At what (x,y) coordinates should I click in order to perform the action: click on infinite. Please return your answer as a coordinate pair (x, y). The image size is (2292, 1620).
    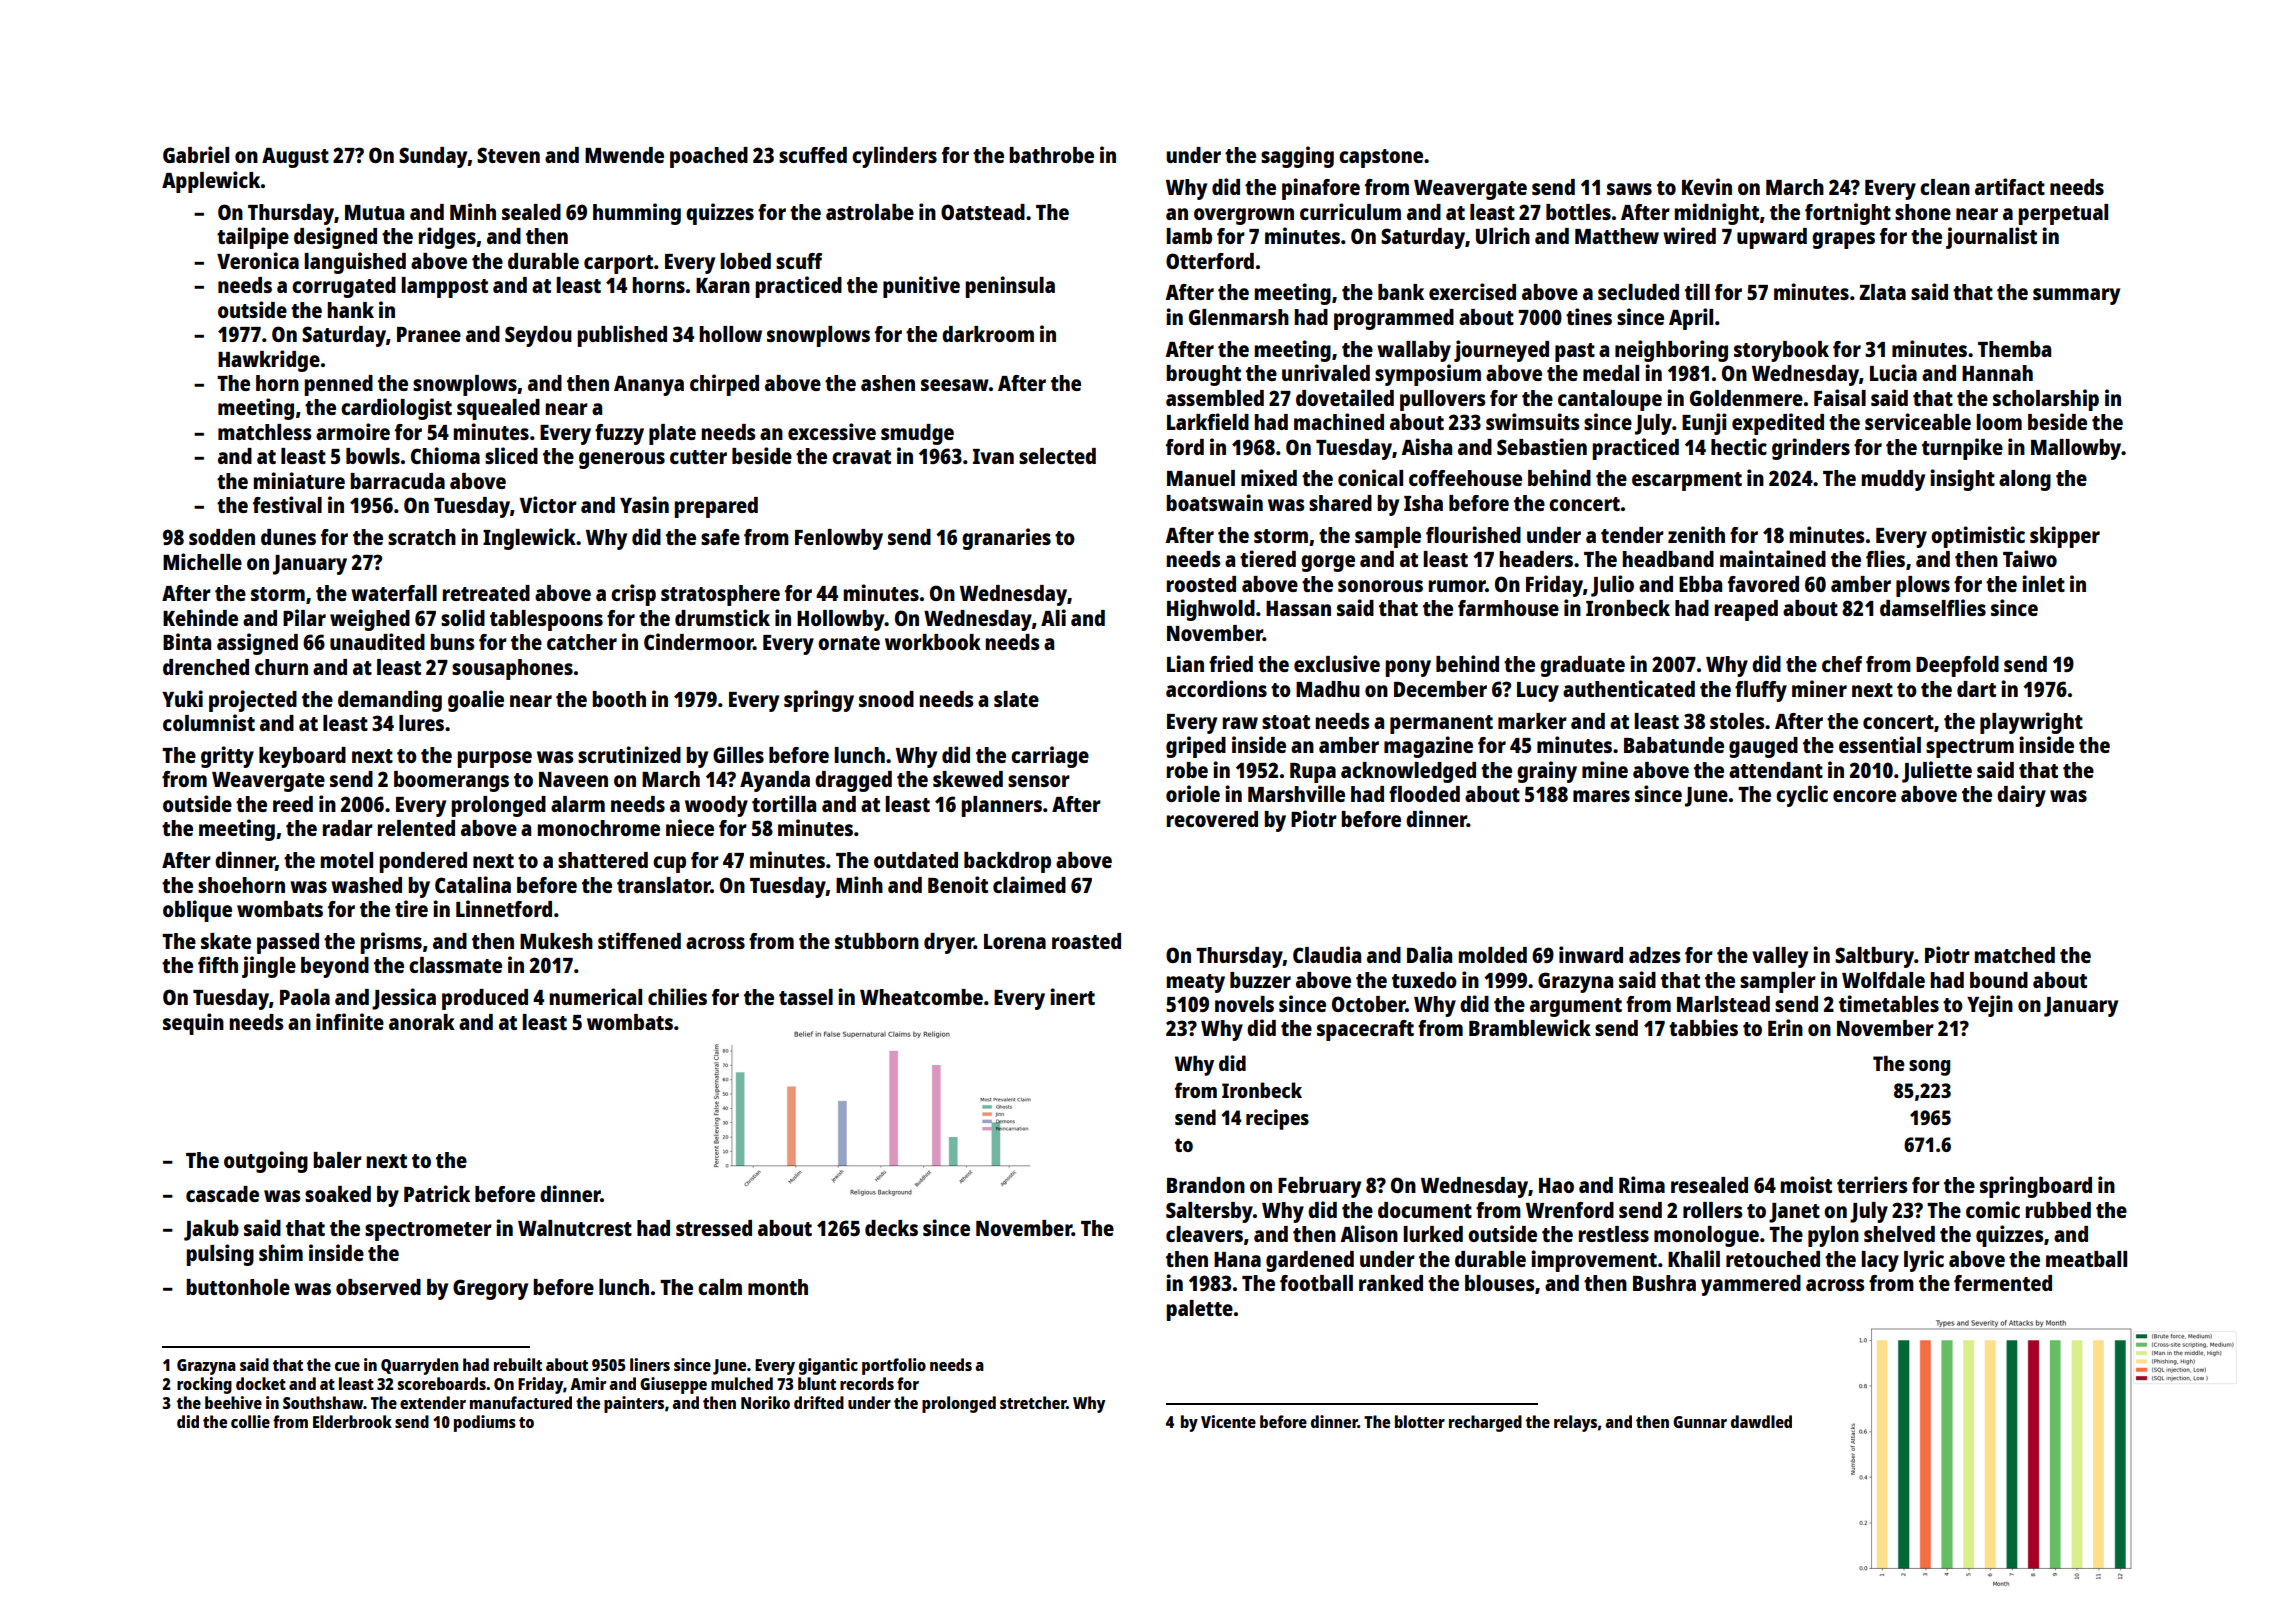
    Looking at the image, I should click on (350, 1021).
